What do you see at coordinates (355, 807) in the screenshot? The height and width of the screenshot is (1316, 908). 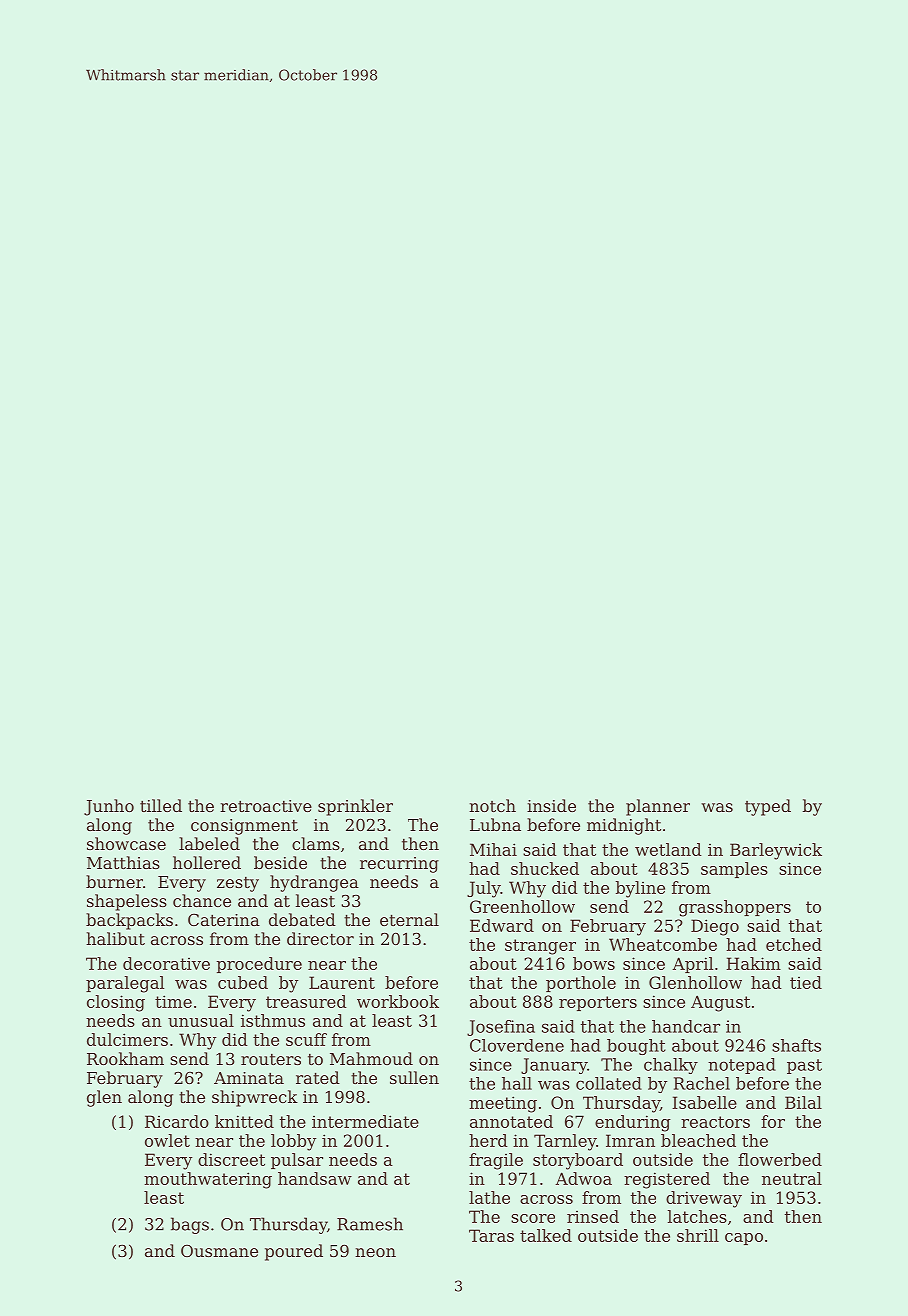 I see `sprinkler` at bounding box center [355, 807].
